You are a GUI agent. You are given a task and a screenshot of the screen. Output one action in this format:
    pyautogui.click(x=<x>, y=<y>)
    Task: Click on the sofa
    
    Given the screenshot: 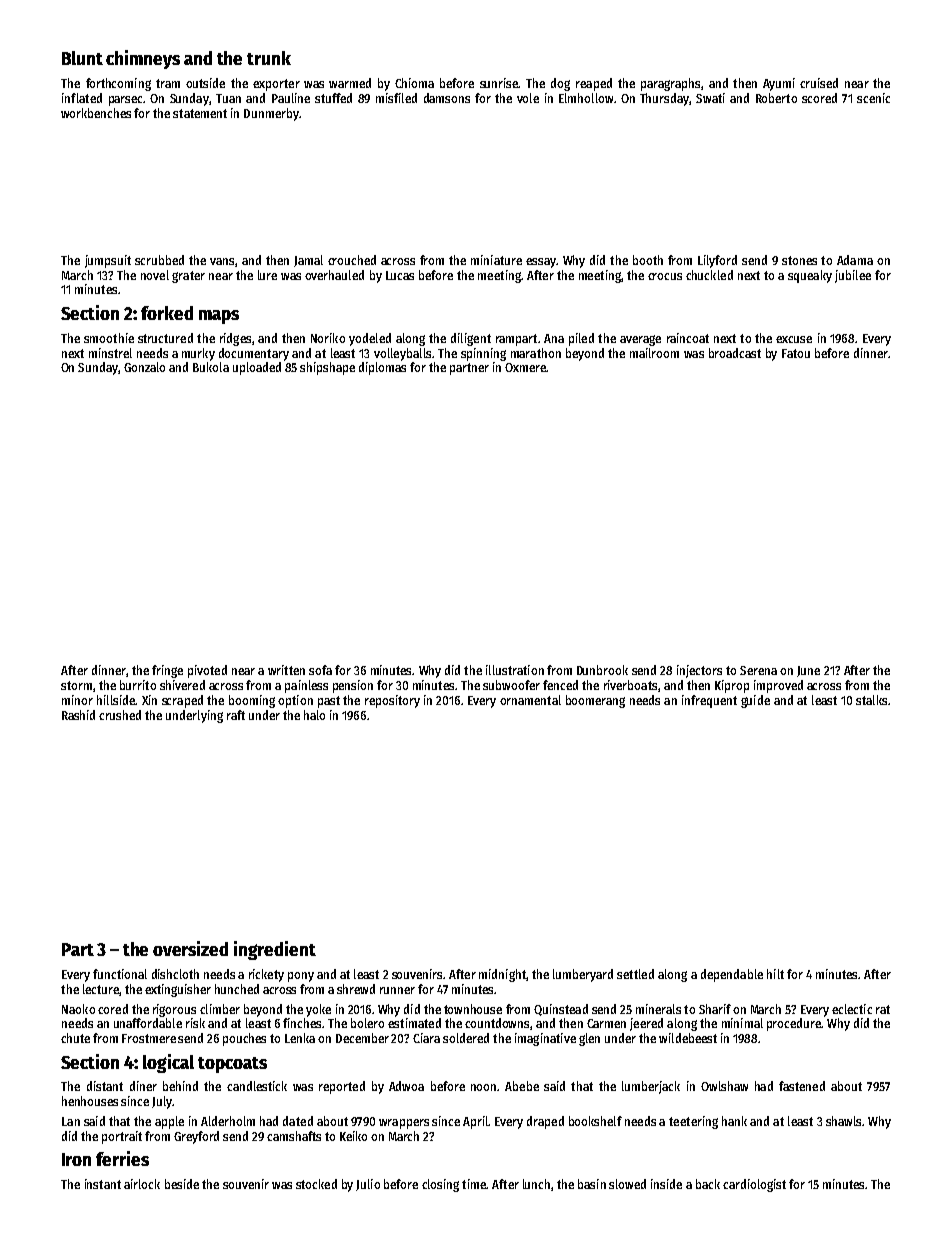 What is the action you would take?
    pyautogui.click(x=320, y=670)
